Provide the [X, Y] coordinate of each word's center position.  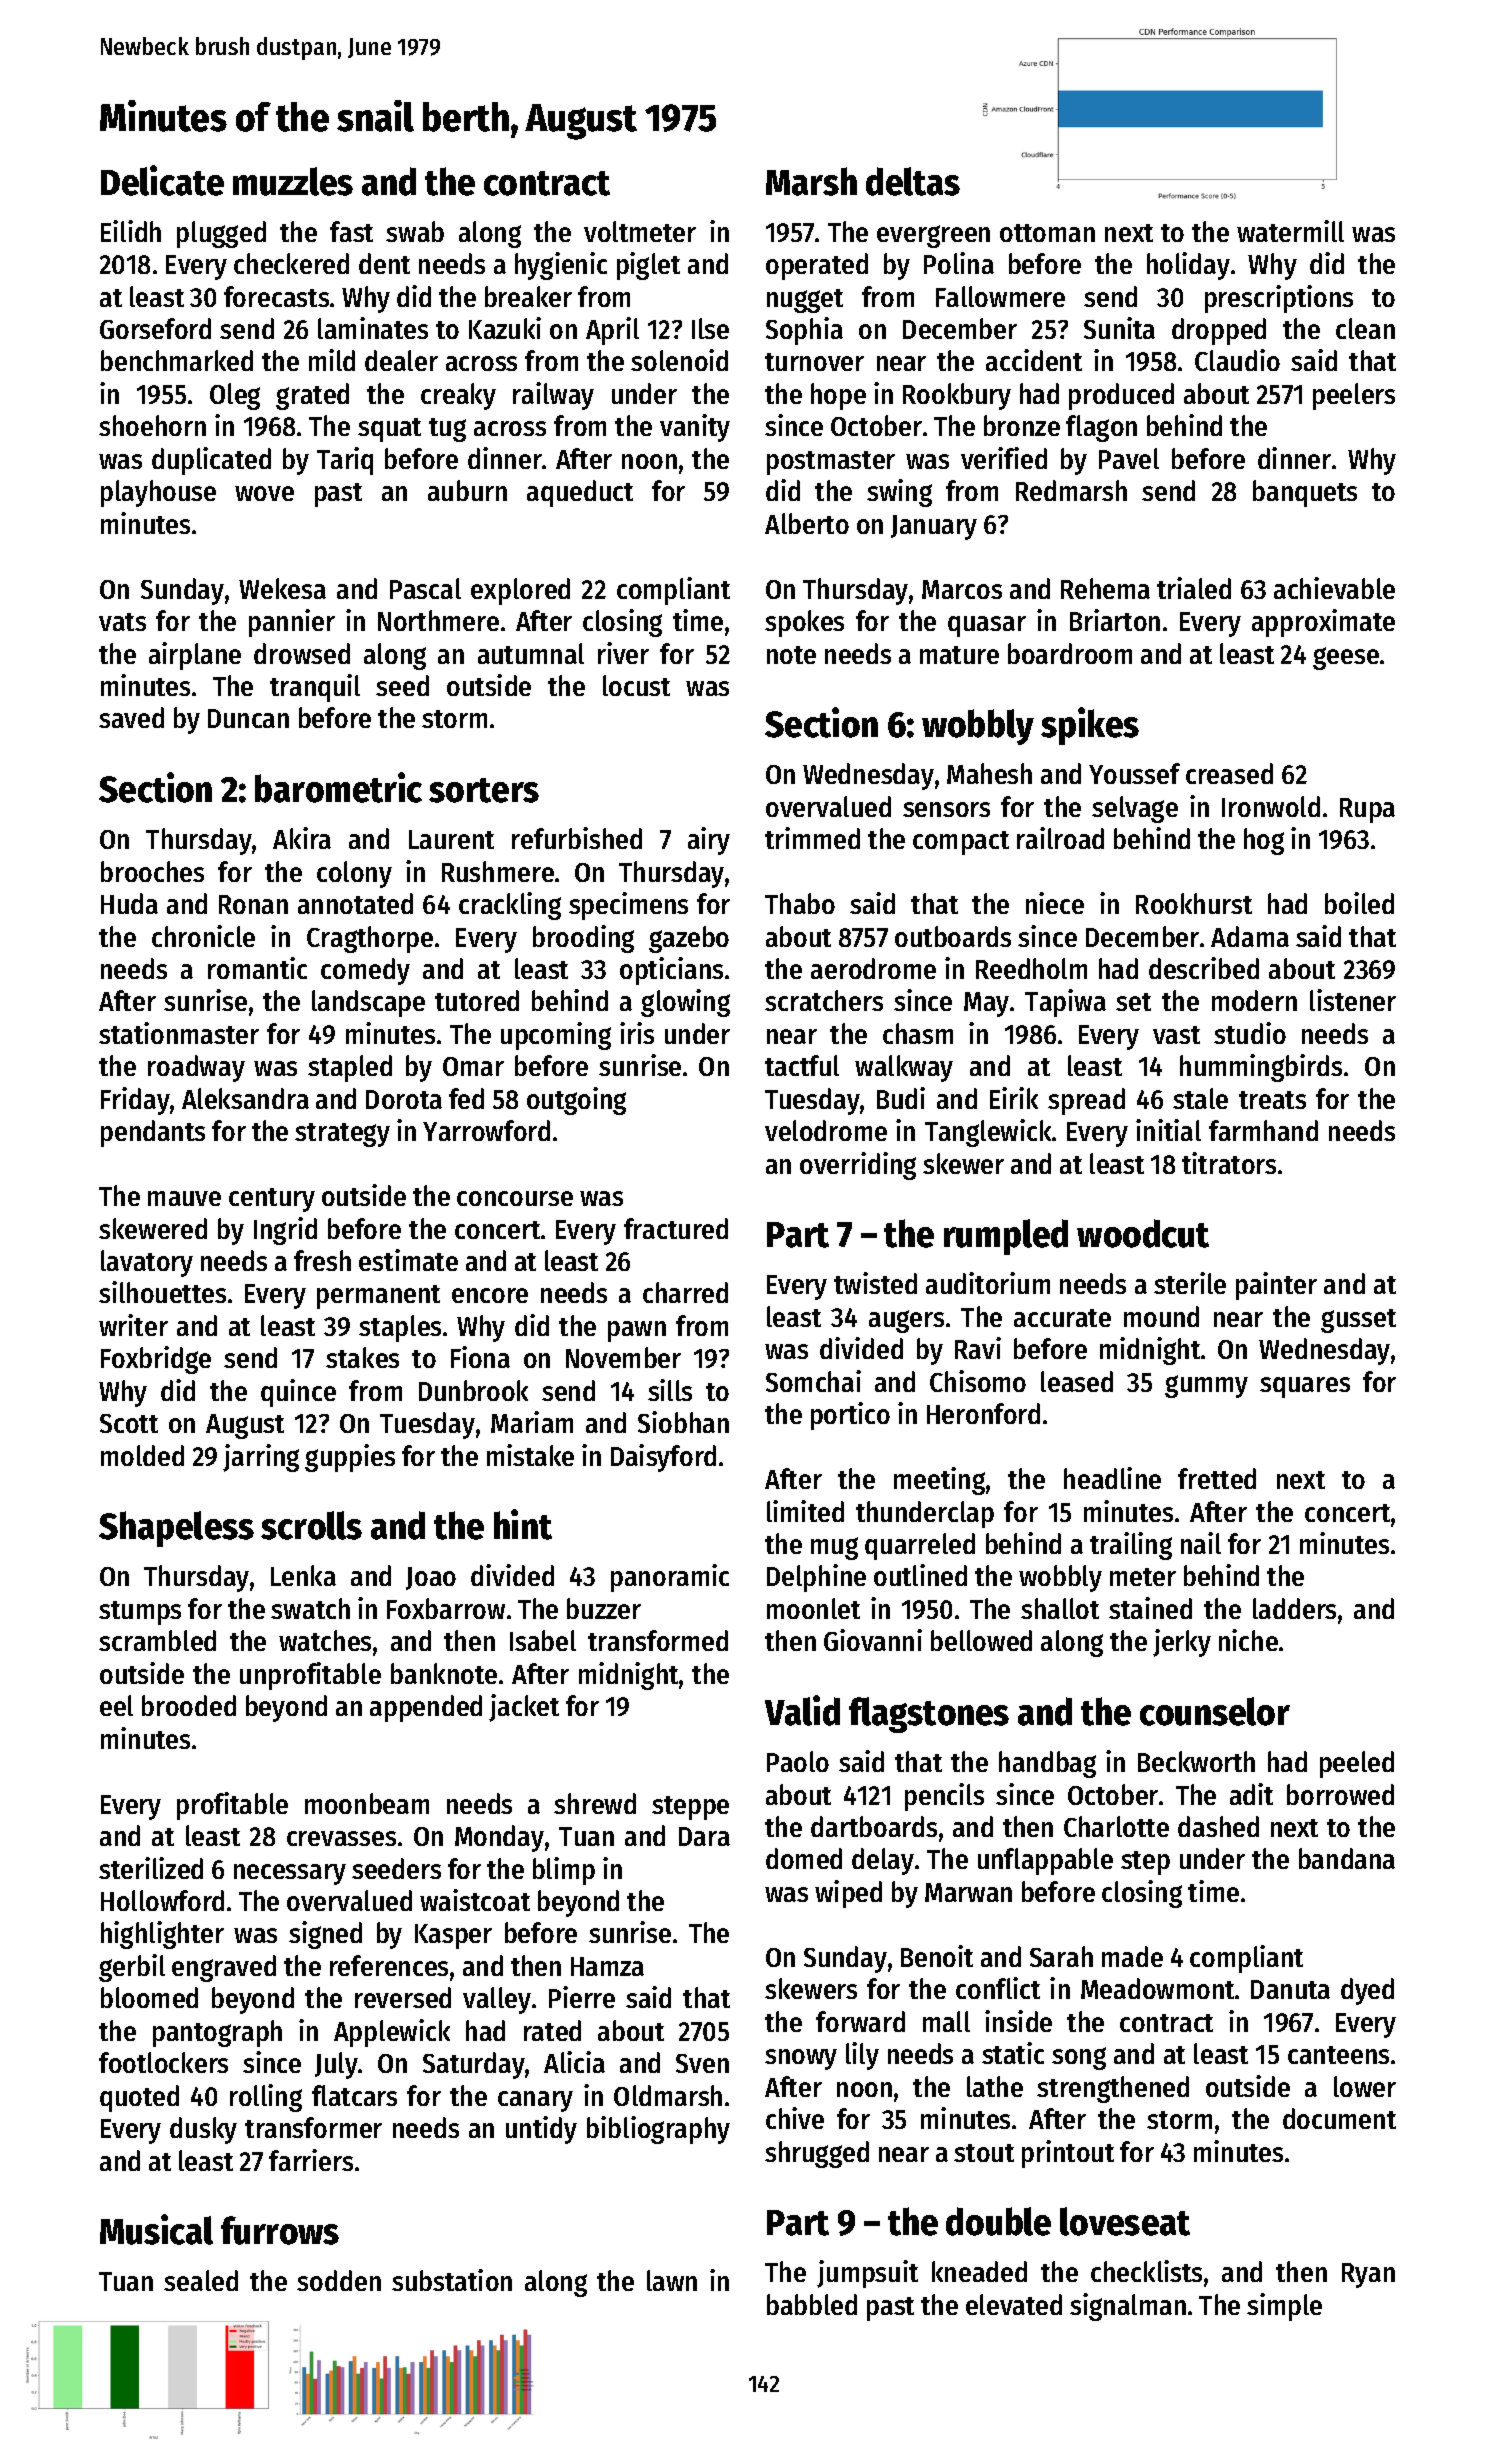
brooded [189, 1705]
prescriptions [1279, 299]
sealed [201, 2280]
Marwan [968, 1892]
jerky [1182, 1643]
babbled [812, 2304]
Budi [901, 1098]
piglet [648, 266]
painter [1276, 1286]
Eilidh [131, 231]
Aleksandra [245, 1098]
